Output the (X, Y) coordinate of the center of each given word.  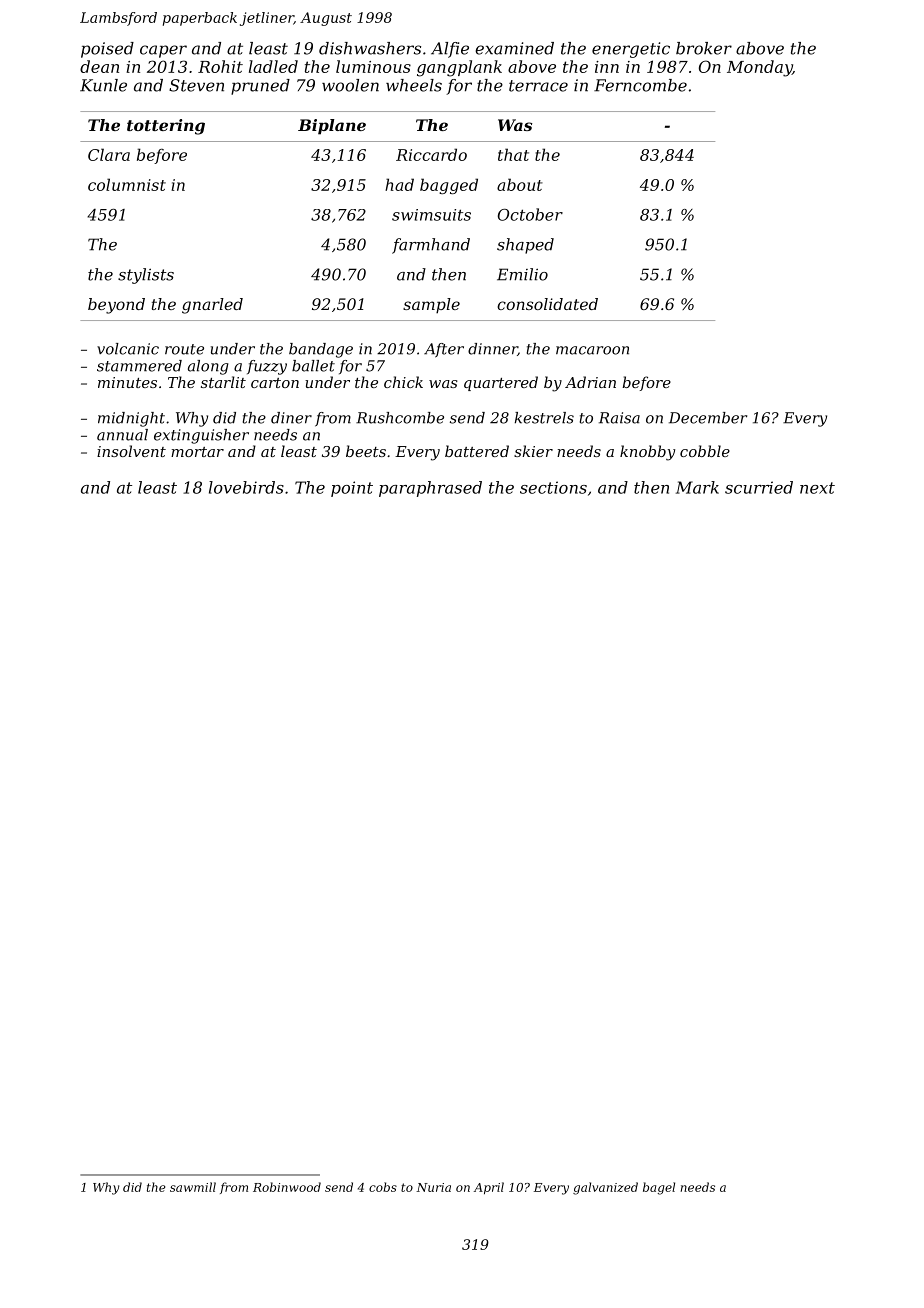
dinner (493, 349)
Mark (697, 487)
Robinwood (287, 1187)
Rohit (220, 66)
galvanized (605, 1188)
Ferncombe (640, 85)
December (708, 418)
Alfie (450, 50)
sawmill (193, 1187)
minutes (127, 382)
